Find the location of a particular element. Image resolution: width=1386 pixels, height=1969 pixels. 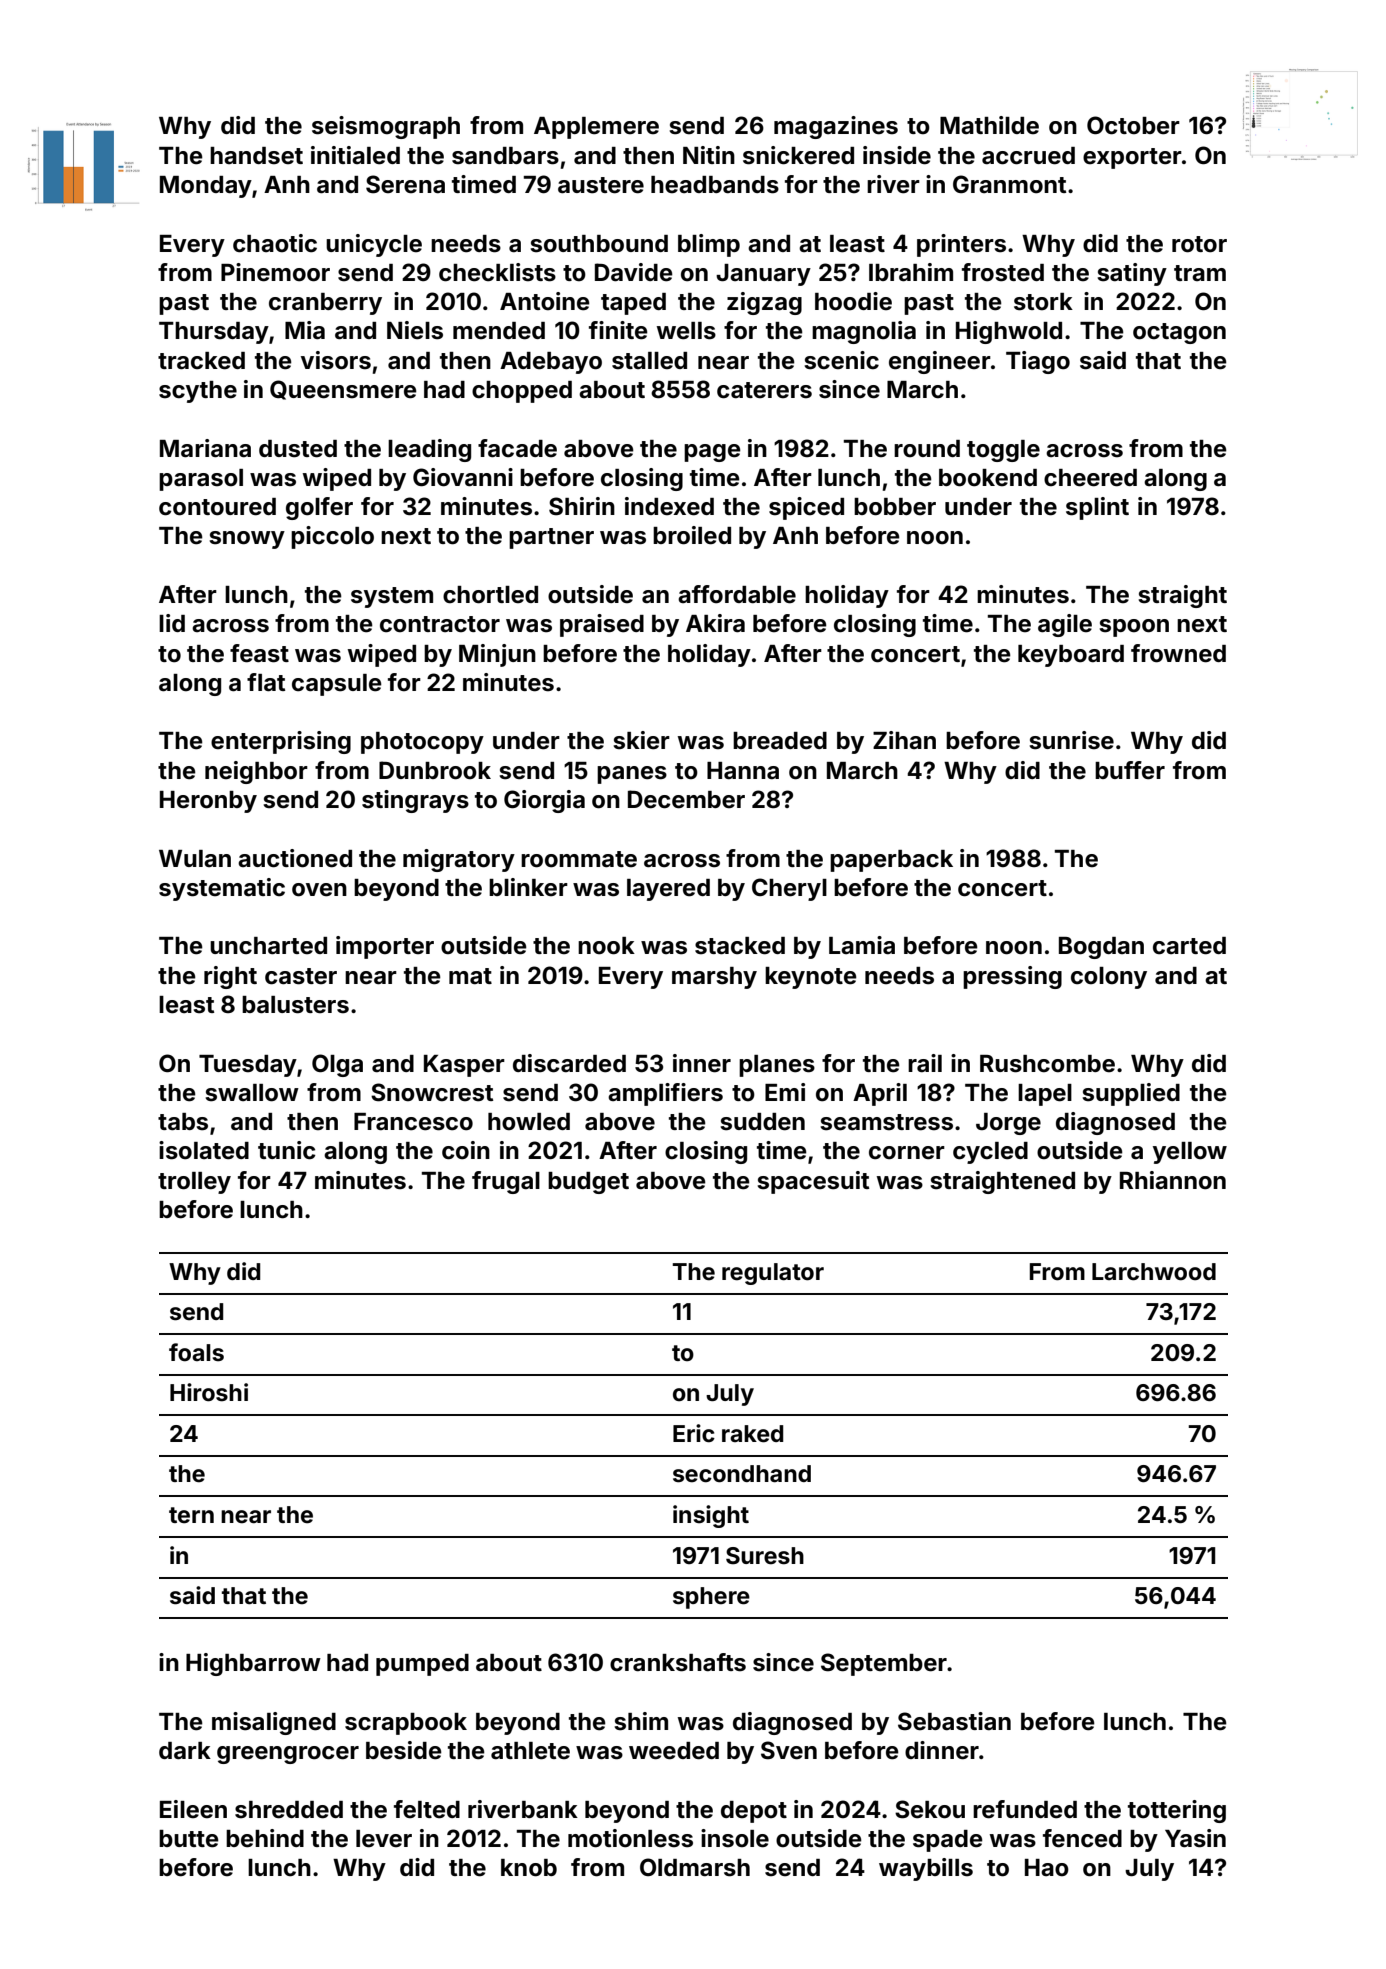

Rushcombe is located at coordinates (1047, 1064).
